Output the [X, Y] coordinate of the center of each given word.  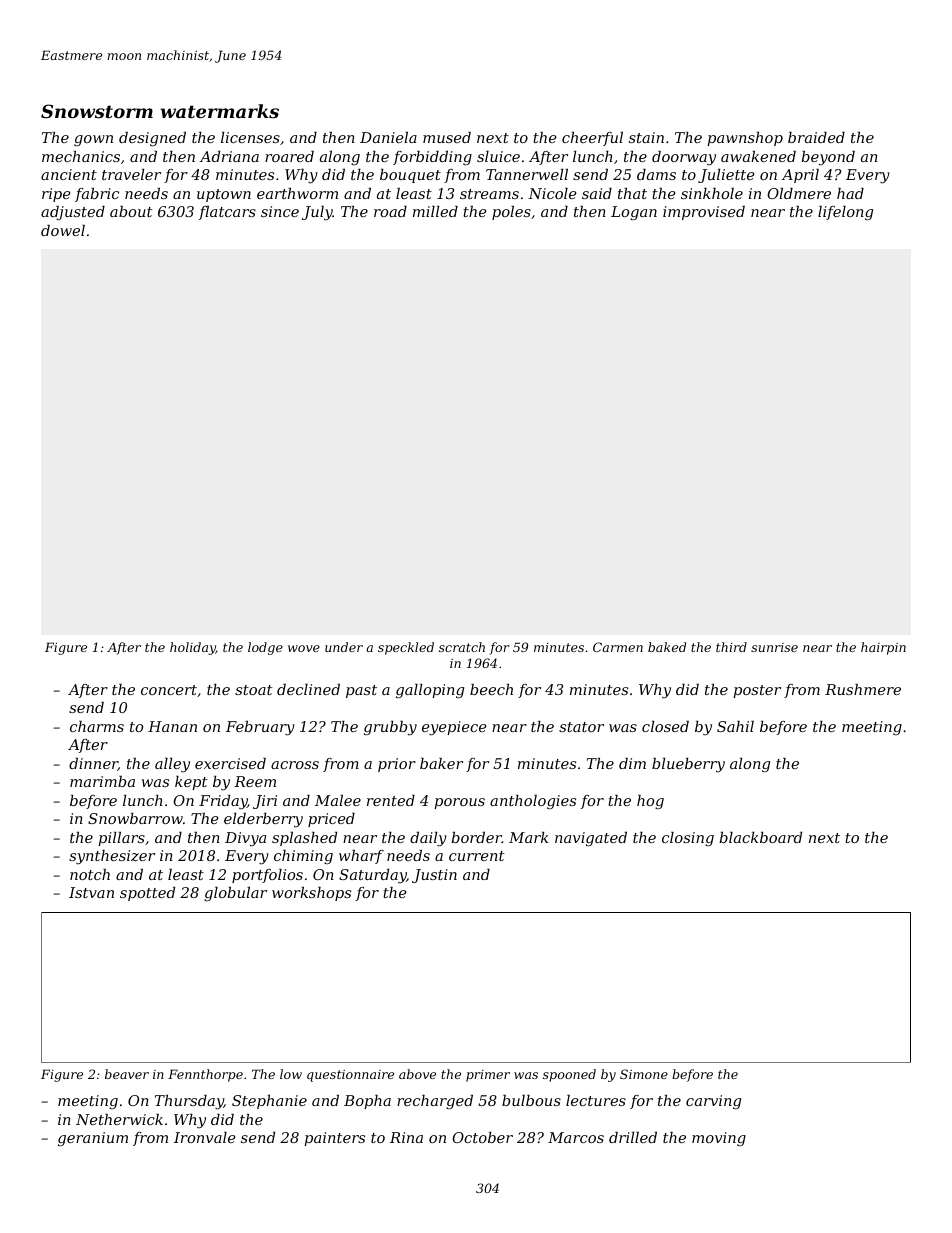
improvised [704, 213]
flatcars [227, 213]
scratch [462, 647]
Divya [245, 839]
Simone [644, 1074]
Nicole [552, 193]
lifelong [845, 213]
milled [435, 211]
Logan [634, 213]
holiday [193, 648]
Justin [434, 876]
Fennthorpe [205, 1075]
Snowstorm [97, 111]
